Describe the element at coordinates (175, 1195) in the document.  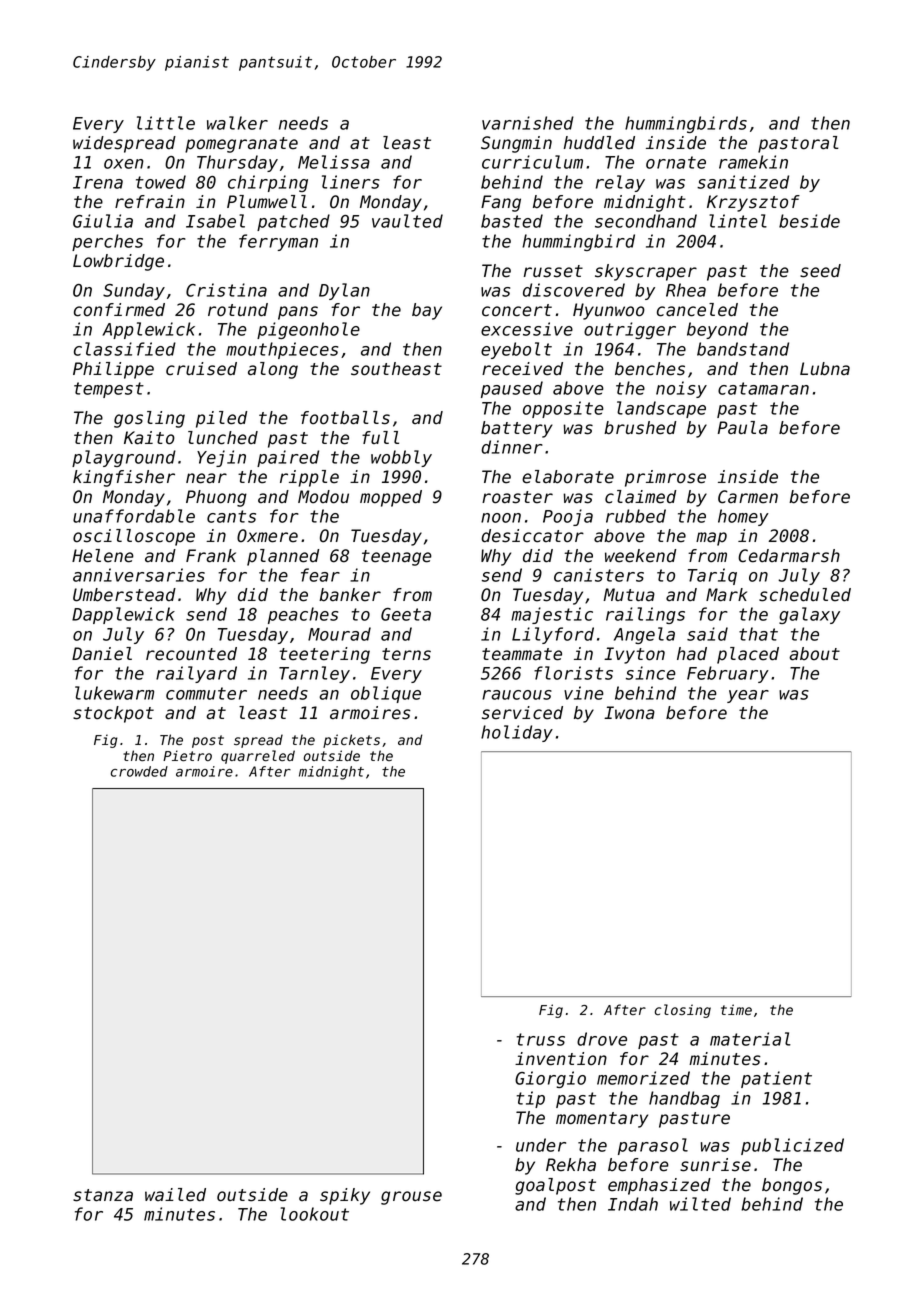
I see `wailed` at that location.
